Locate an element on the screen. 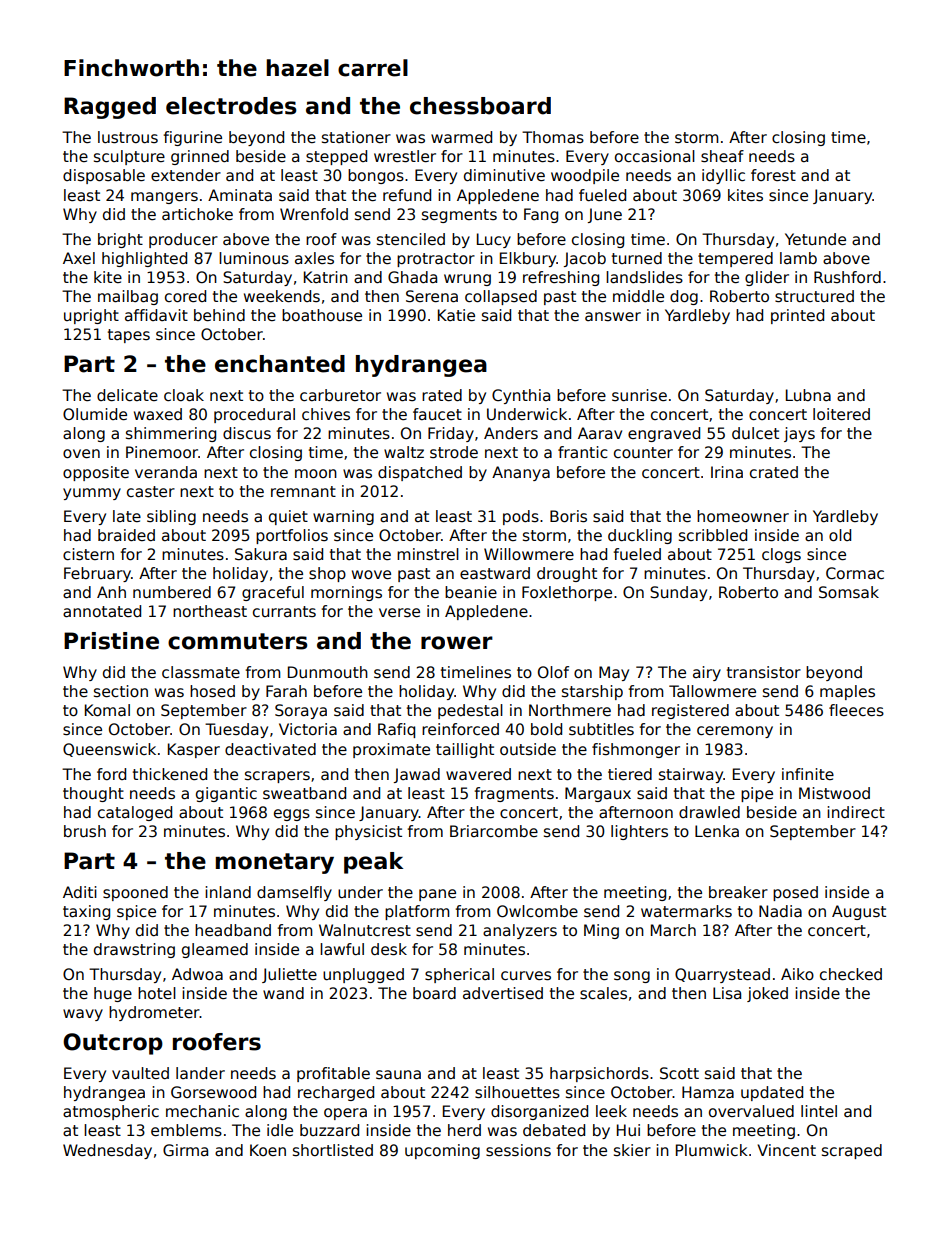 The width and height of the screenshot is (952, 1233). grinned is located at coordinates (200, 157).
